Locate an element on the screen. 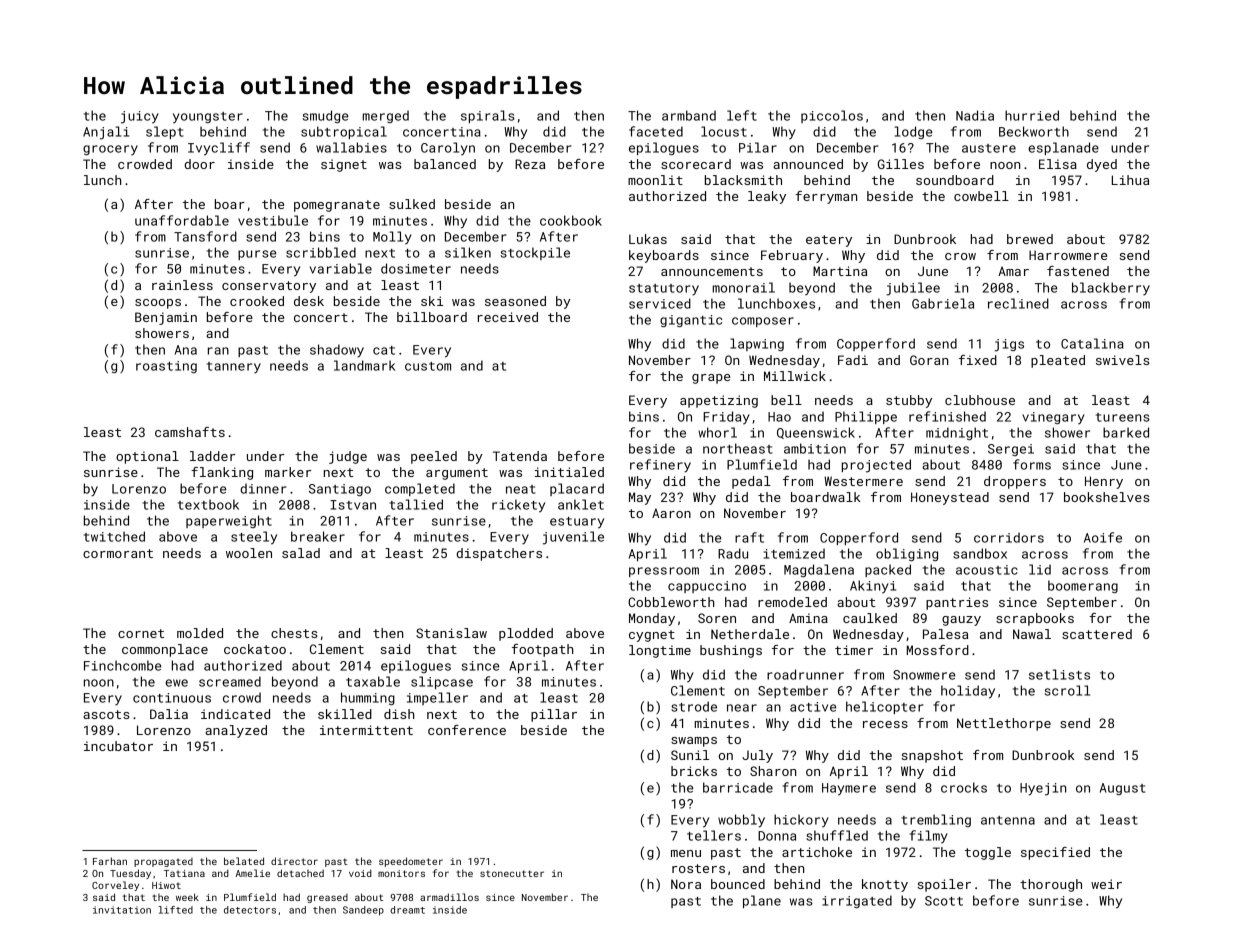 The image size is (1233, 952). pantries is located at coordinates (957, 603).
